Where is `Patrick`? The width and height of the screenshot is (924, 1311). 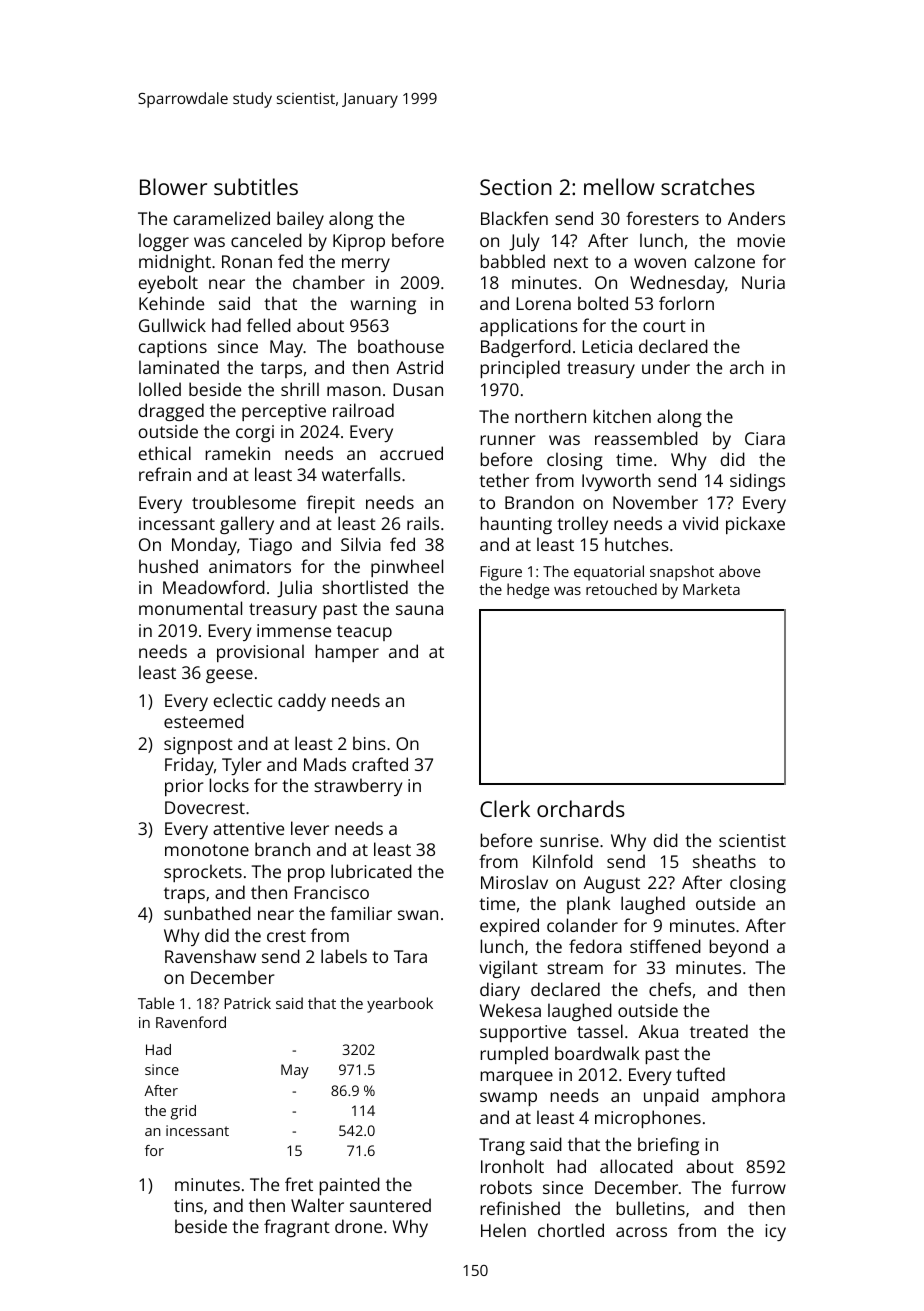
Patrick is located at coordinates (247, 1003).
